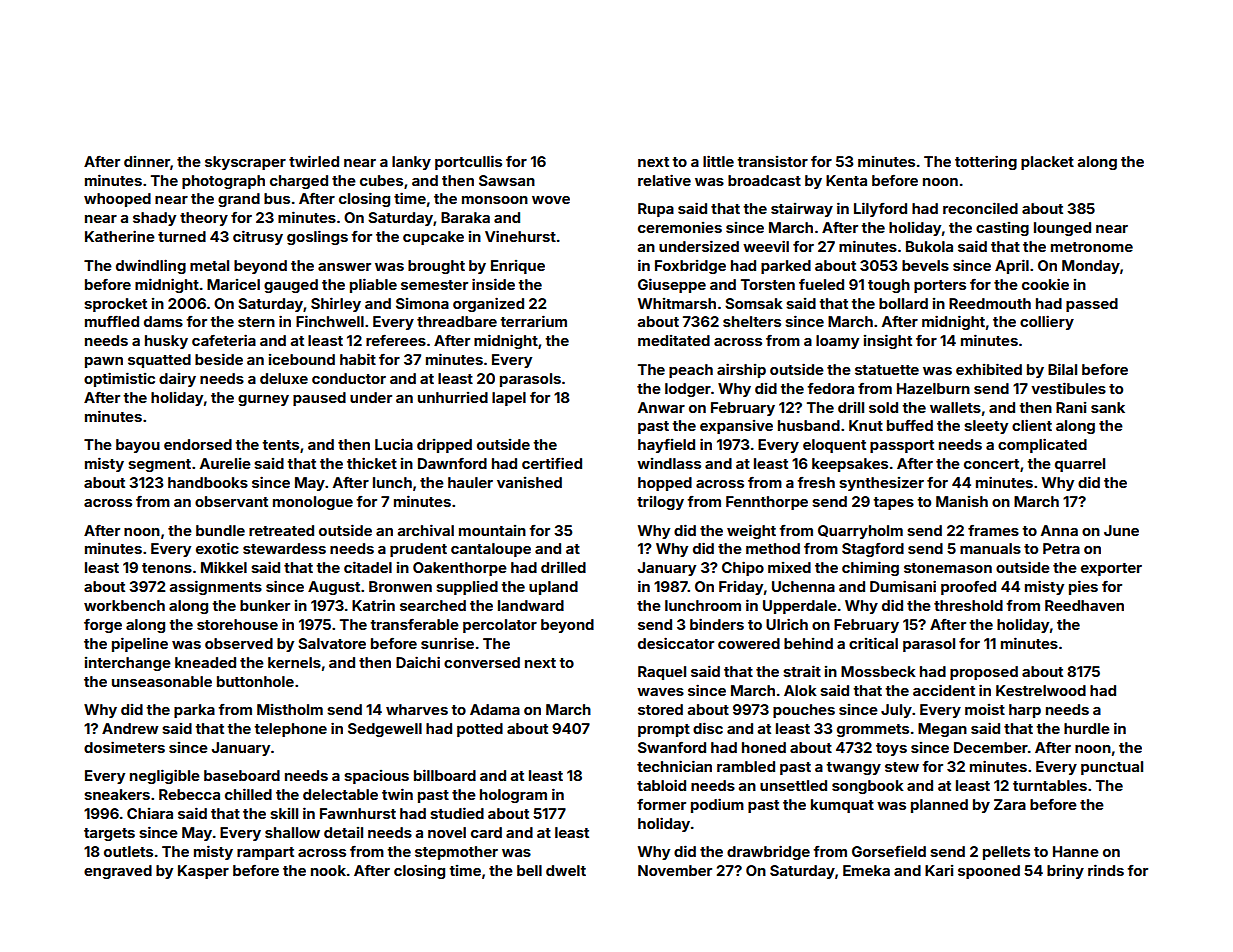 Image resolution: width=1233 pixels, height=952 pixels. What do you see at coordinates (989, 872) in the screenshot?
I see `spooned` at bounding box center [989, 872].
